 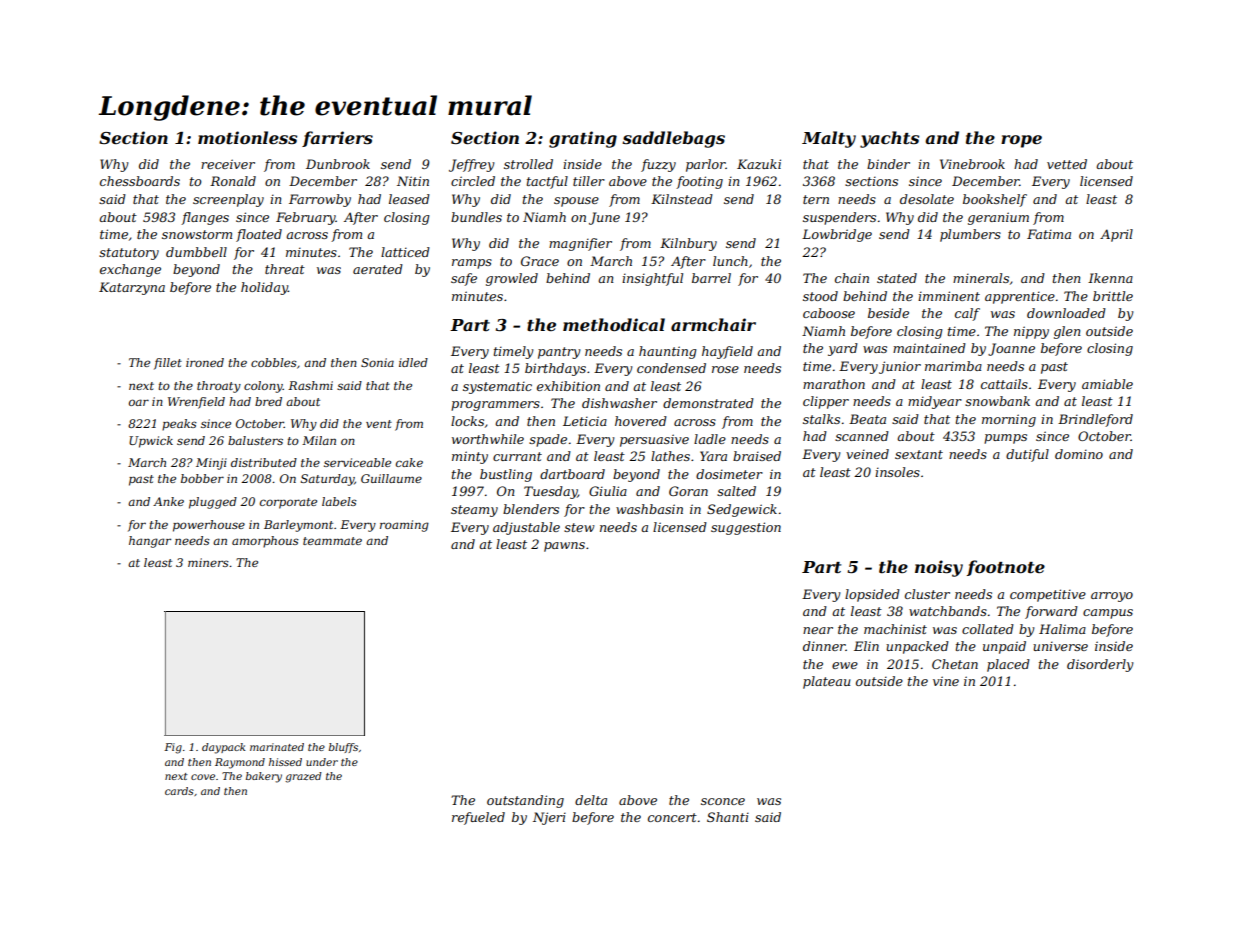 I want to click on rope, so click(x=1021, y=141).
